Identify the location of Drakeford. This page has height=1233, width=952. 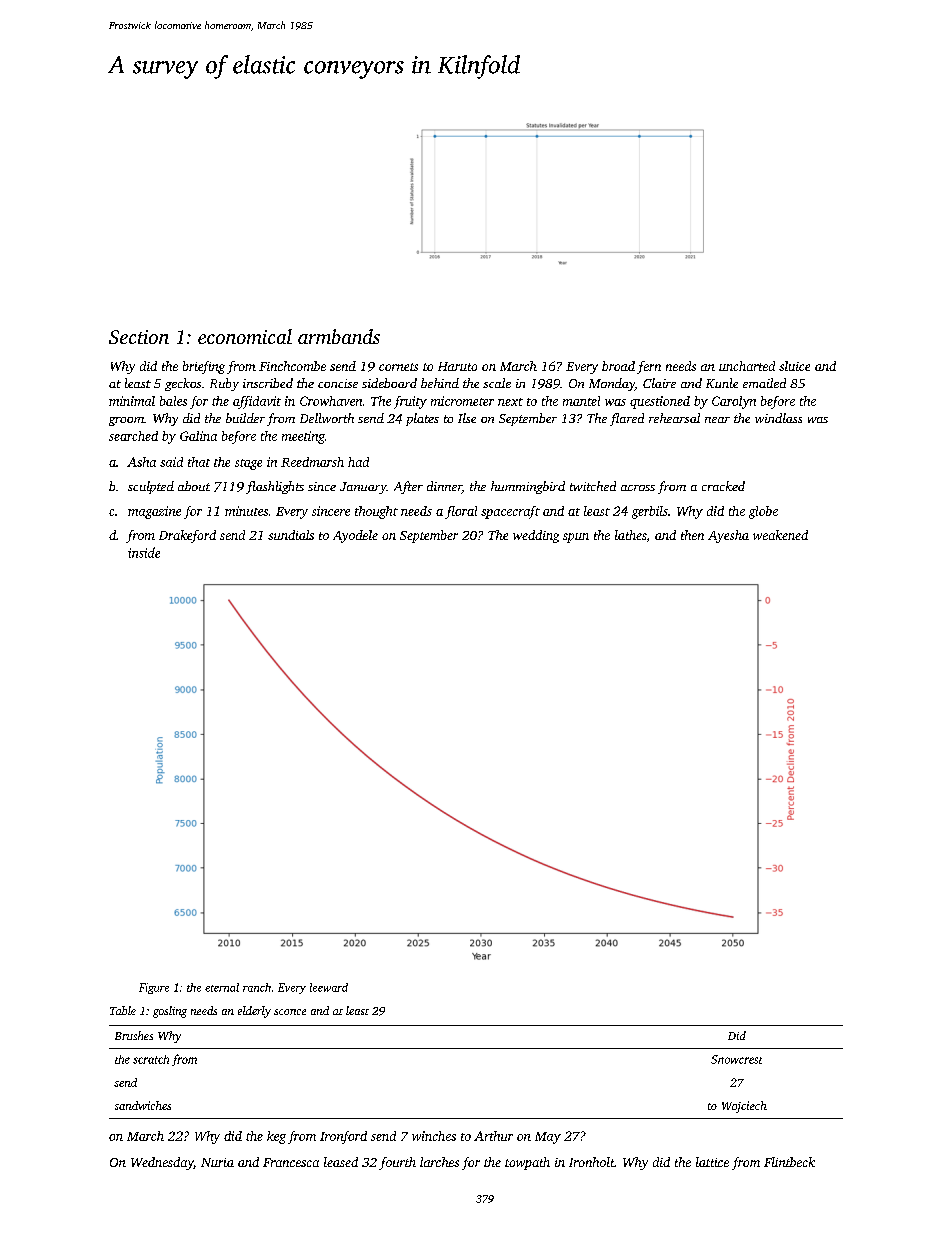
(187, 536).
